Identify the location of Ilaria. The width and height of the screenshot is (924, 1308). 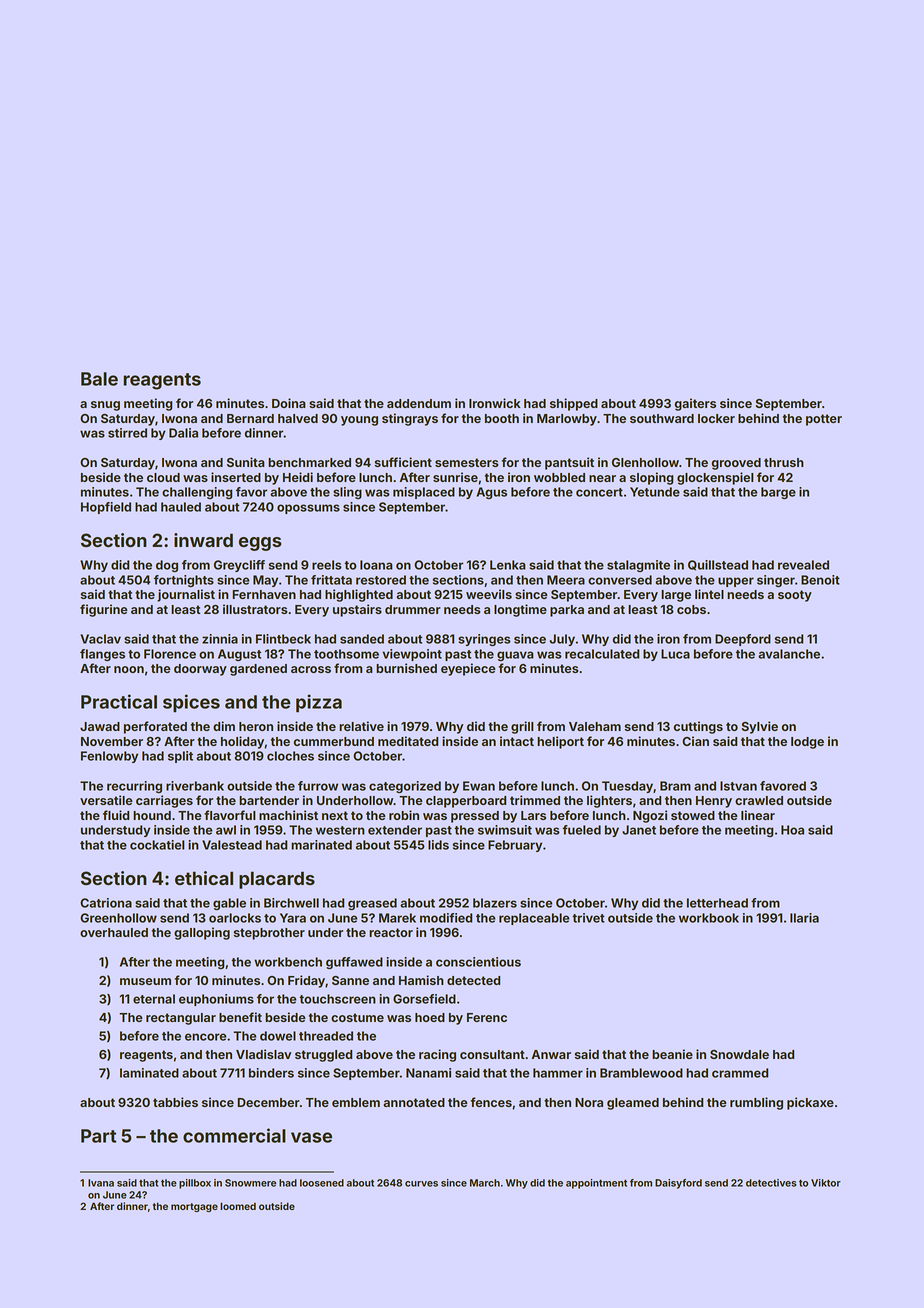
(804, 918).
